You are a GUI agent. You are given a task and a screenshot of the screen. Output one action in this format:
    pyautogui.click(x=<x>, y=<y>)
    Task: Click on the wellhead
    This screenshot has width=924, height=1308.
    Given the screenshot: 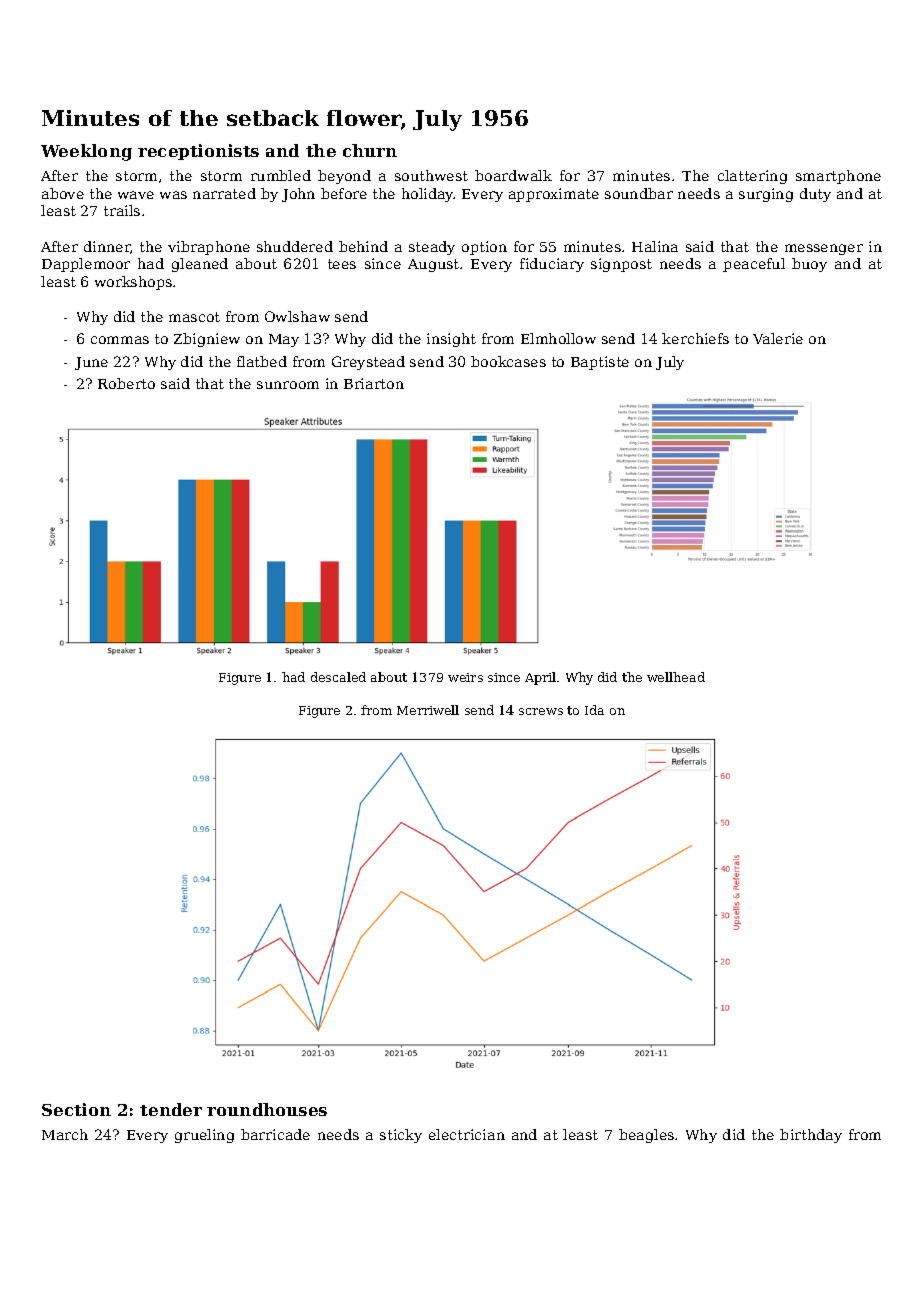 What is the action you would take?
    pyautogui.click(x=676, y=677)
